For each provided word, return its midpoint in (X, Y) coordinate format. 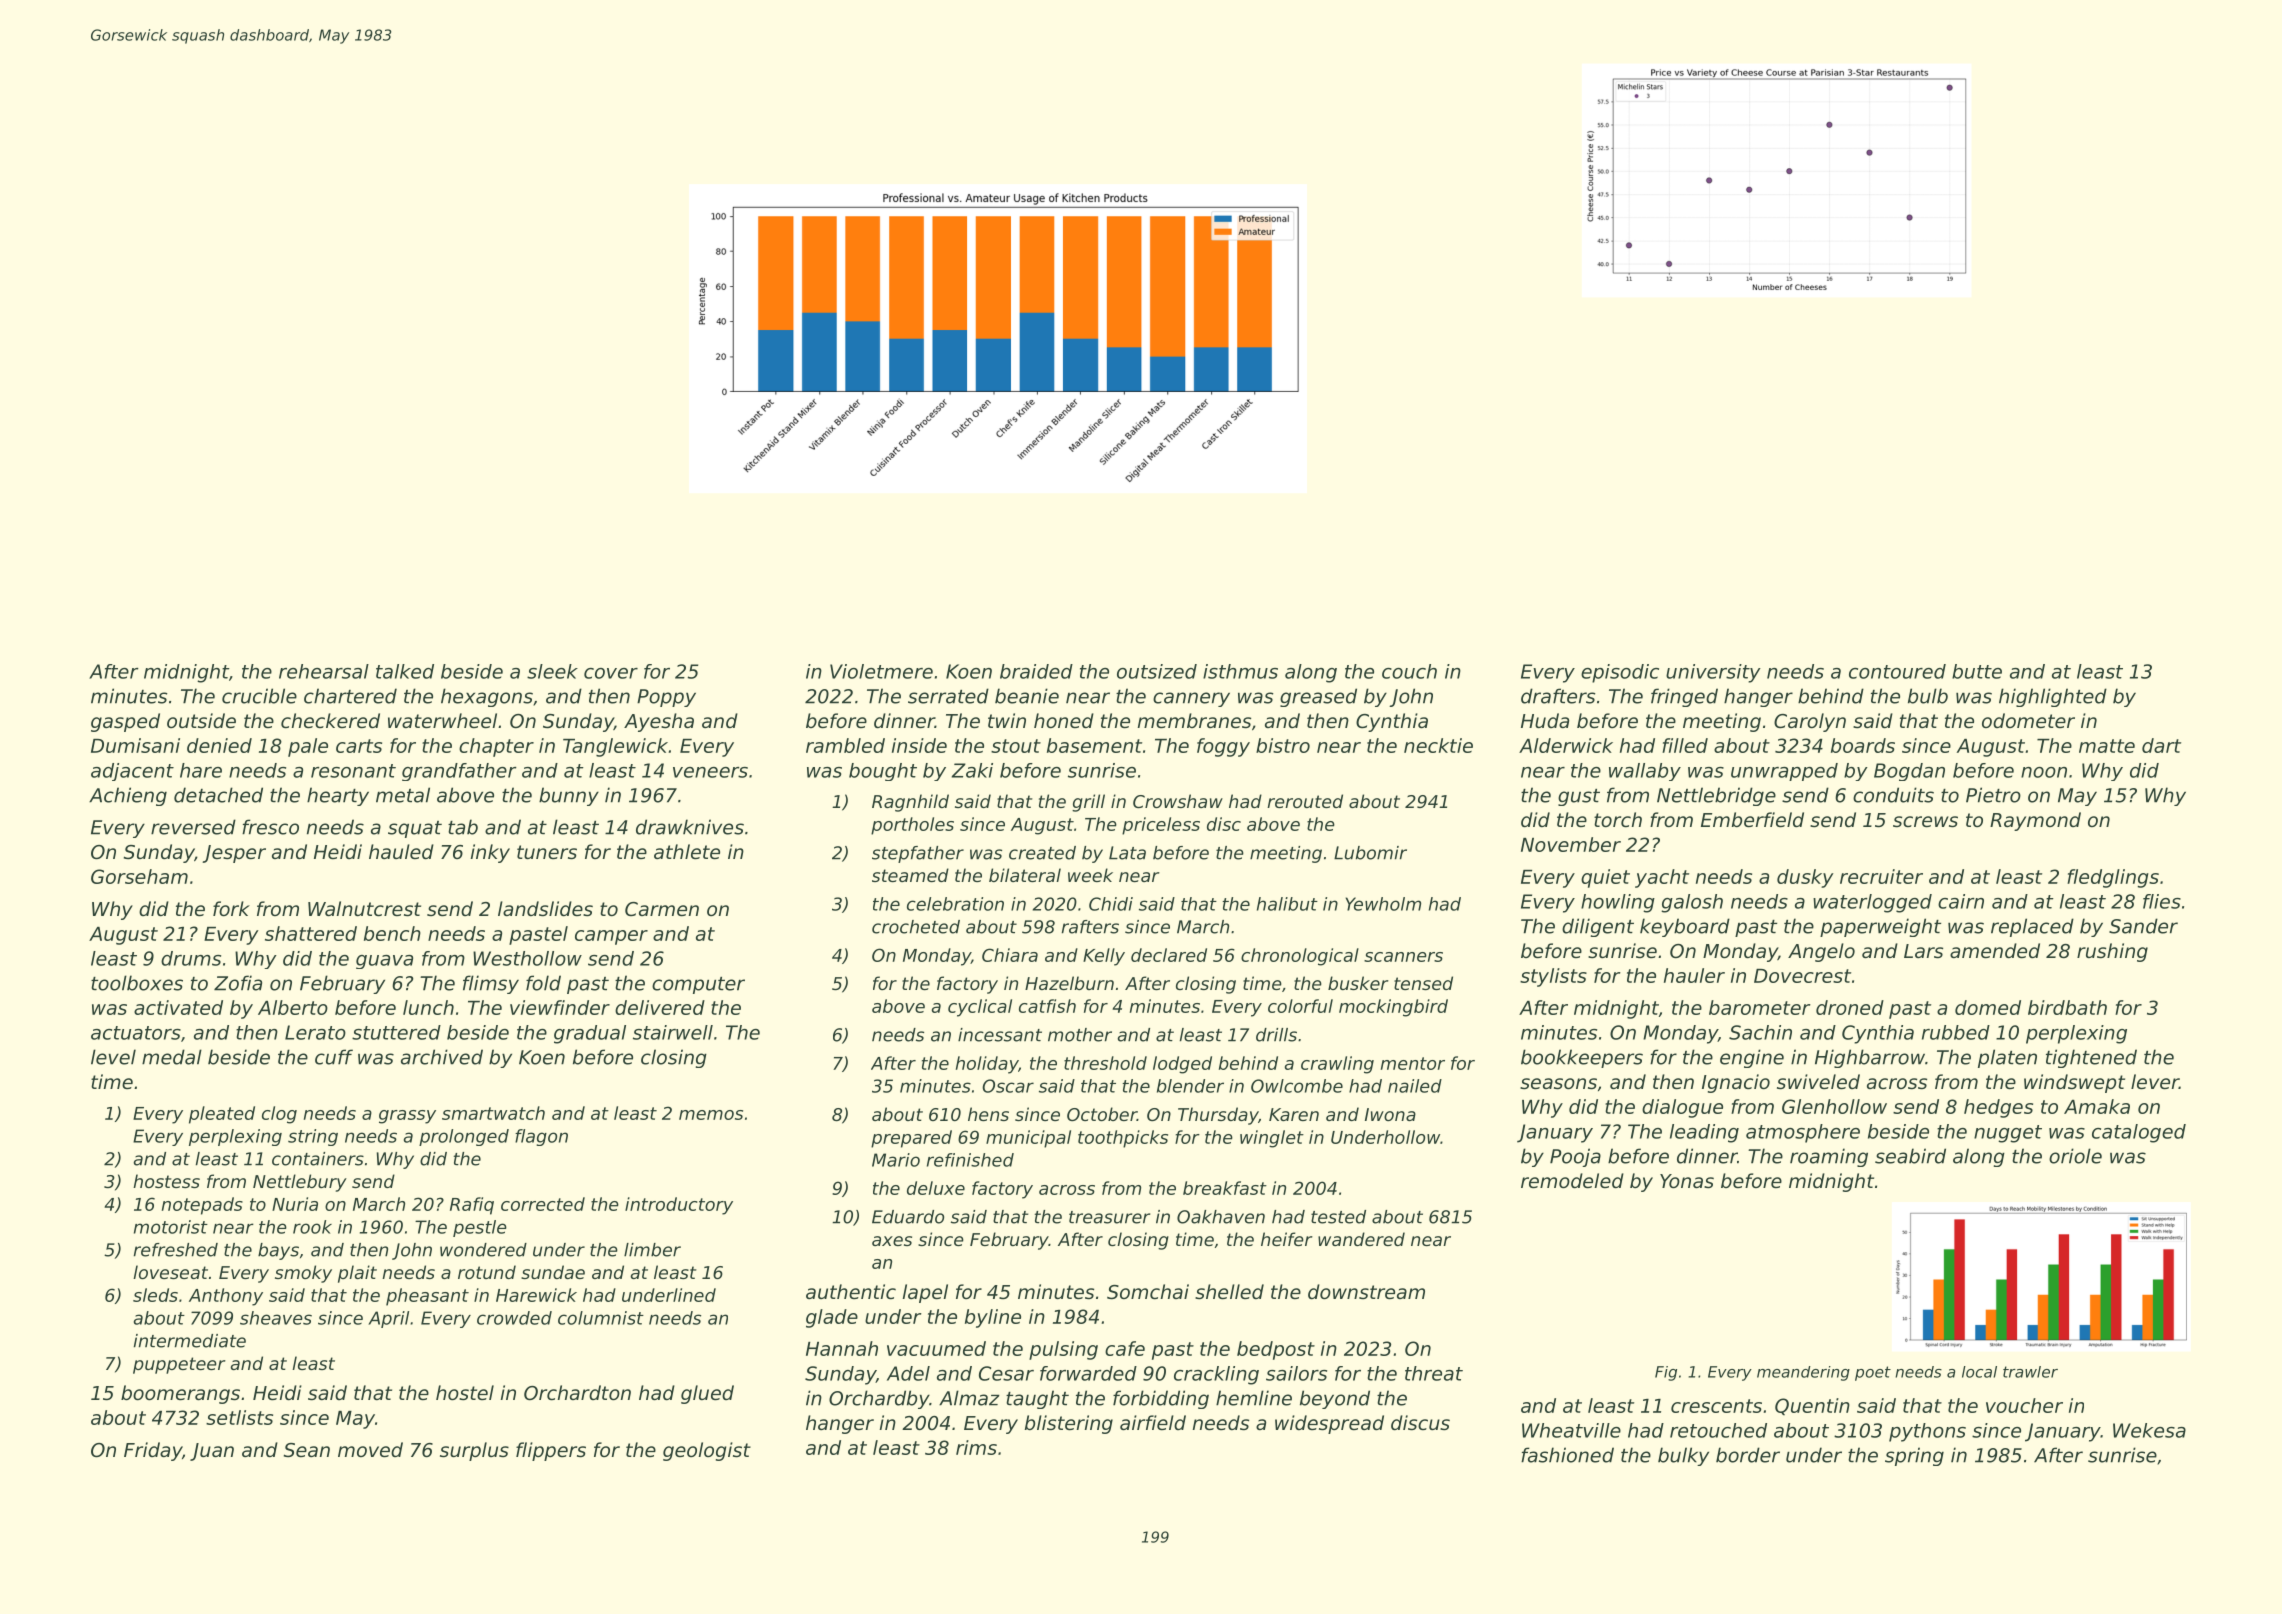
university (1713, 673)
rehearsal (324, 671)
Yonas (1687, 1181)
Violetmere (881, 671)
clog (279, 1115)
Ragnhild (910, 803)
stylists (1553, 977)
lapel (925, 1293)
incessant (1000, 1035)
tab (463, 827)
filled (1685, 745)
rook (312, 1227)
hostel (465, 1392)
